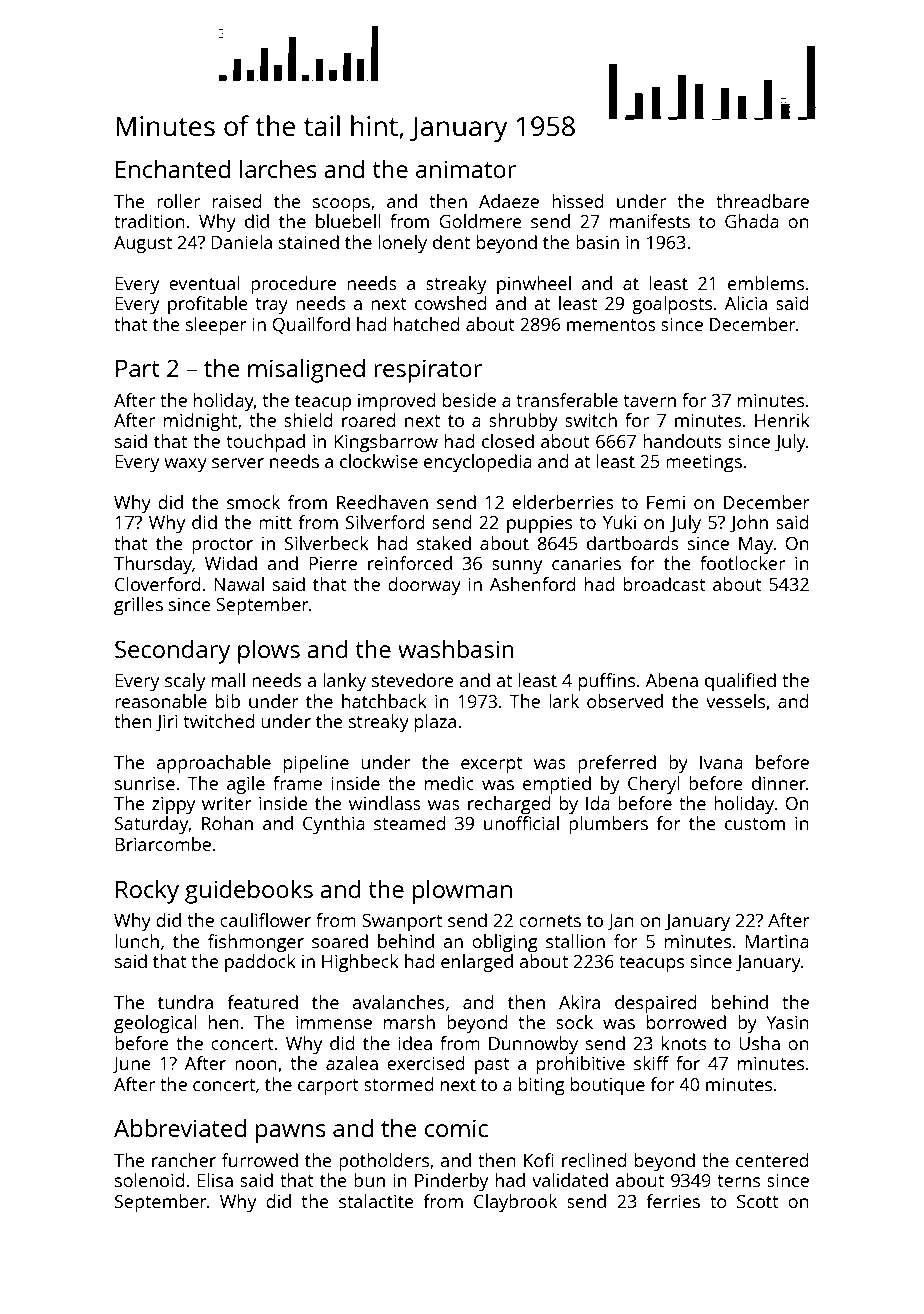  Describe the element at coordinates (578, 201) in the screenshot. I see `hissed` at that location.
